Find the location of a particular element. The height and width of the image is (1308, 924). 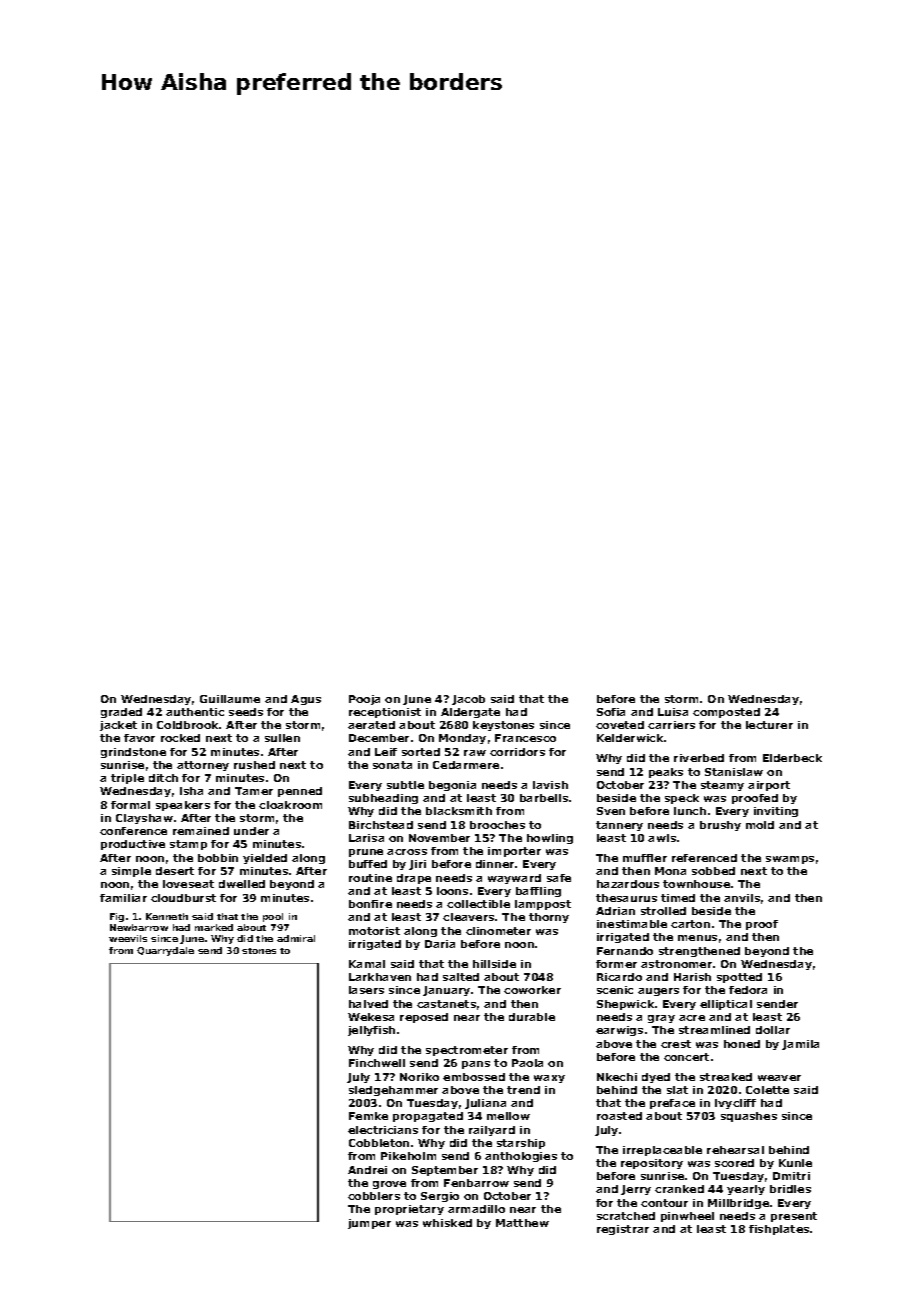

crest is located at coordinates (676, 1044).
